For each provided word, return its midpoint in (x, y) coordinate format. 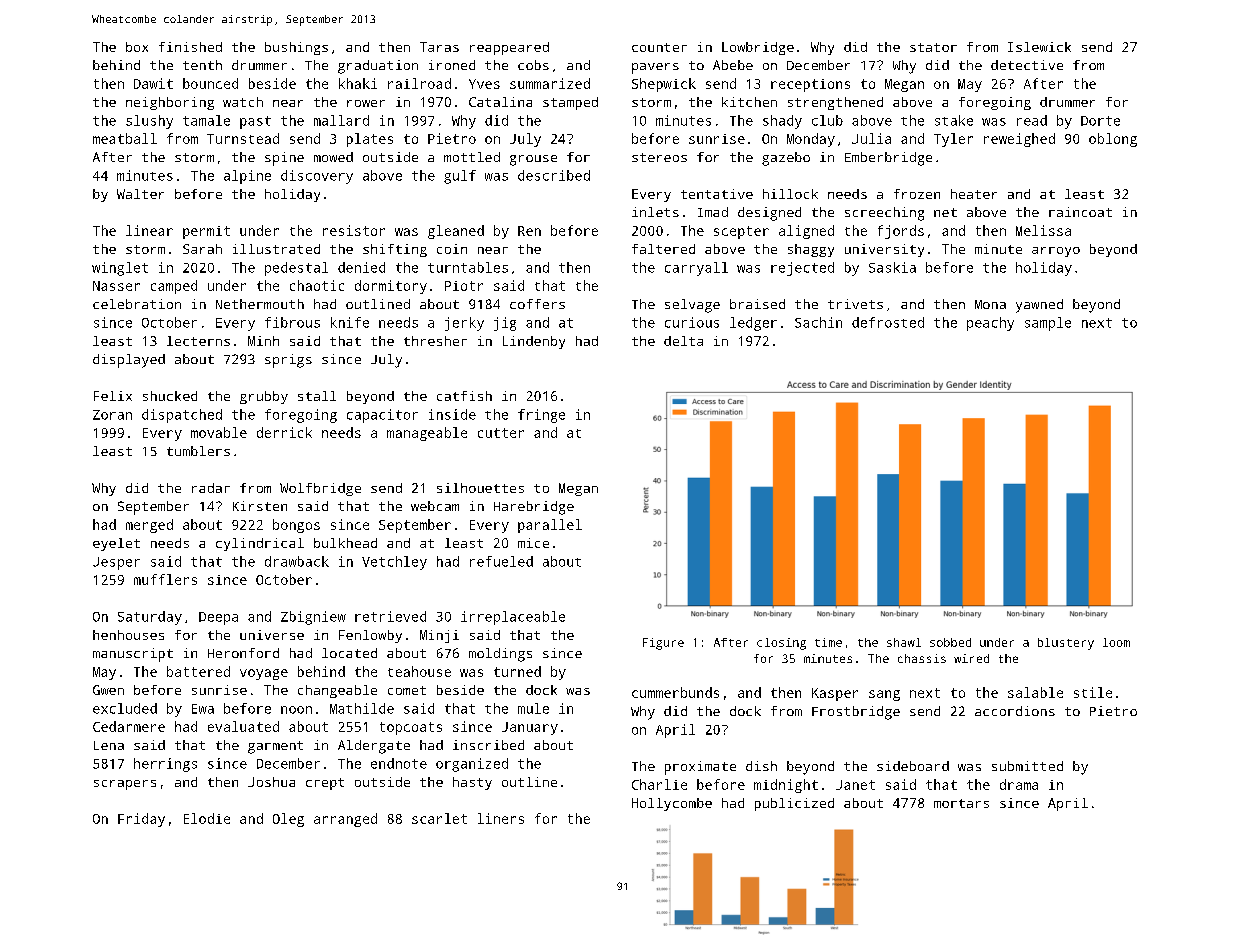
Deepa (218, 618)
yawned (1039, 306)
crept (325, 784)
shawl (904, 642)
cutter (501, 433)
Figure (663, 644)
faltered (663, 249)
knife (350, 322)
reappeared (509, 48)
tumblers (198, 451)
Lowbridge (758, 48)
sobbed (950, 642)
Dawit (153, 83)
